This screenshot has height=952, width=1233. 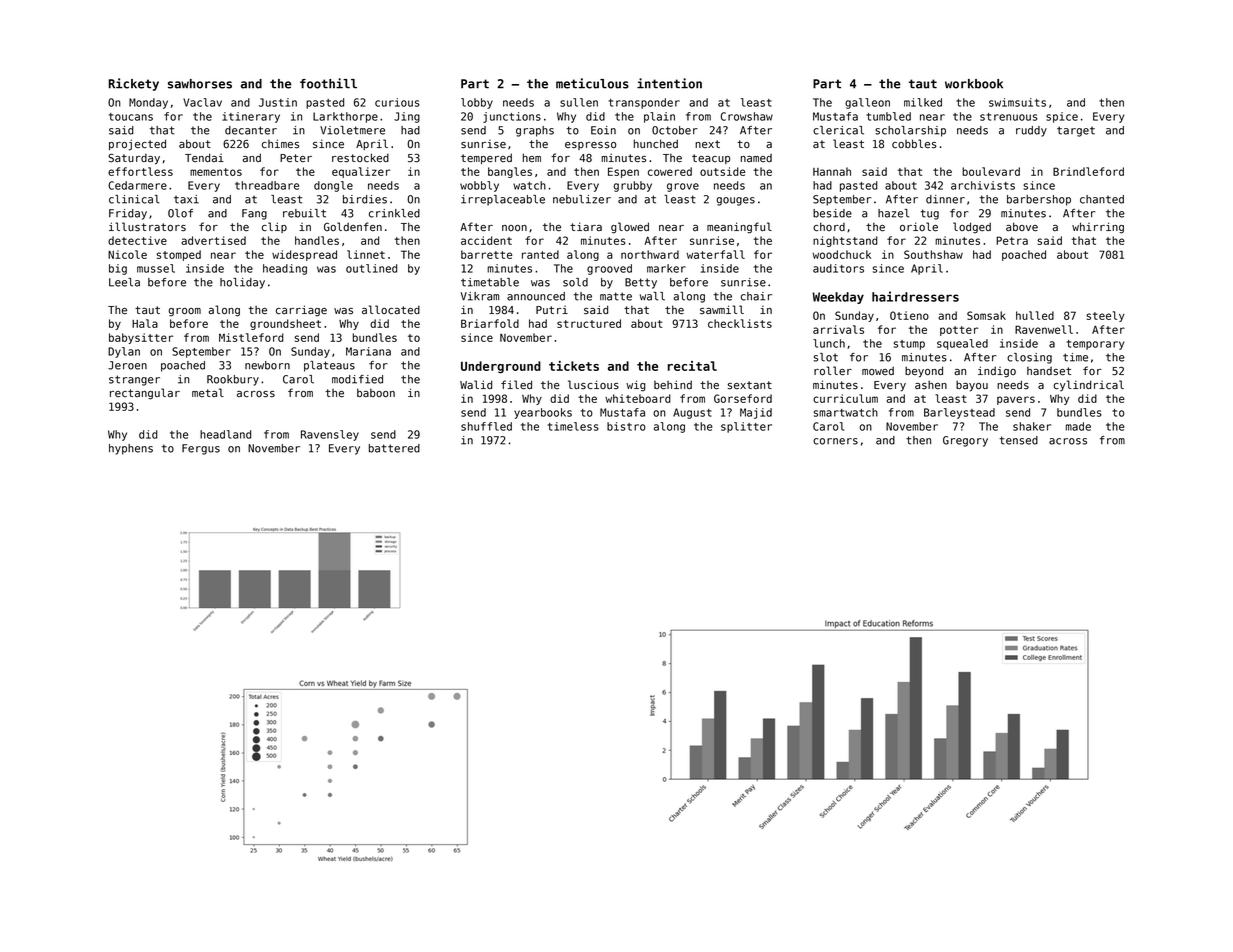 I want to click on oriole, so click(x=919, y=227).
